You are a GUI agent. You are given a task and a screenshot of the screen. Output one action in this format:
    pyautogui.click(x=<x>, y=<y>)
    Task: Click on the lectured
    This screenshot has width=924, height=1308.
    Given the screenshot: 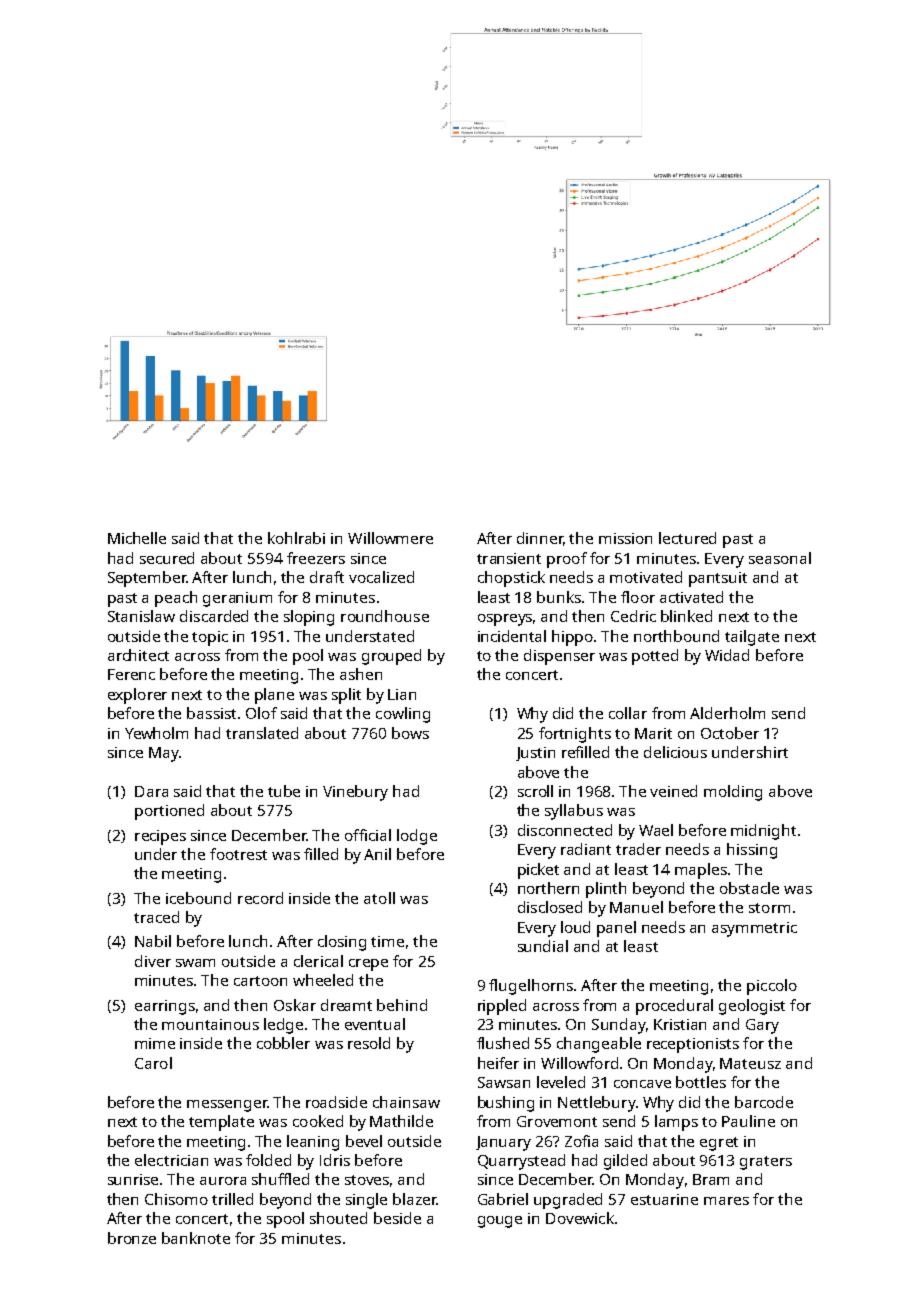 What is the action you would take?
    pyautogui.click(x=687, y=538)
